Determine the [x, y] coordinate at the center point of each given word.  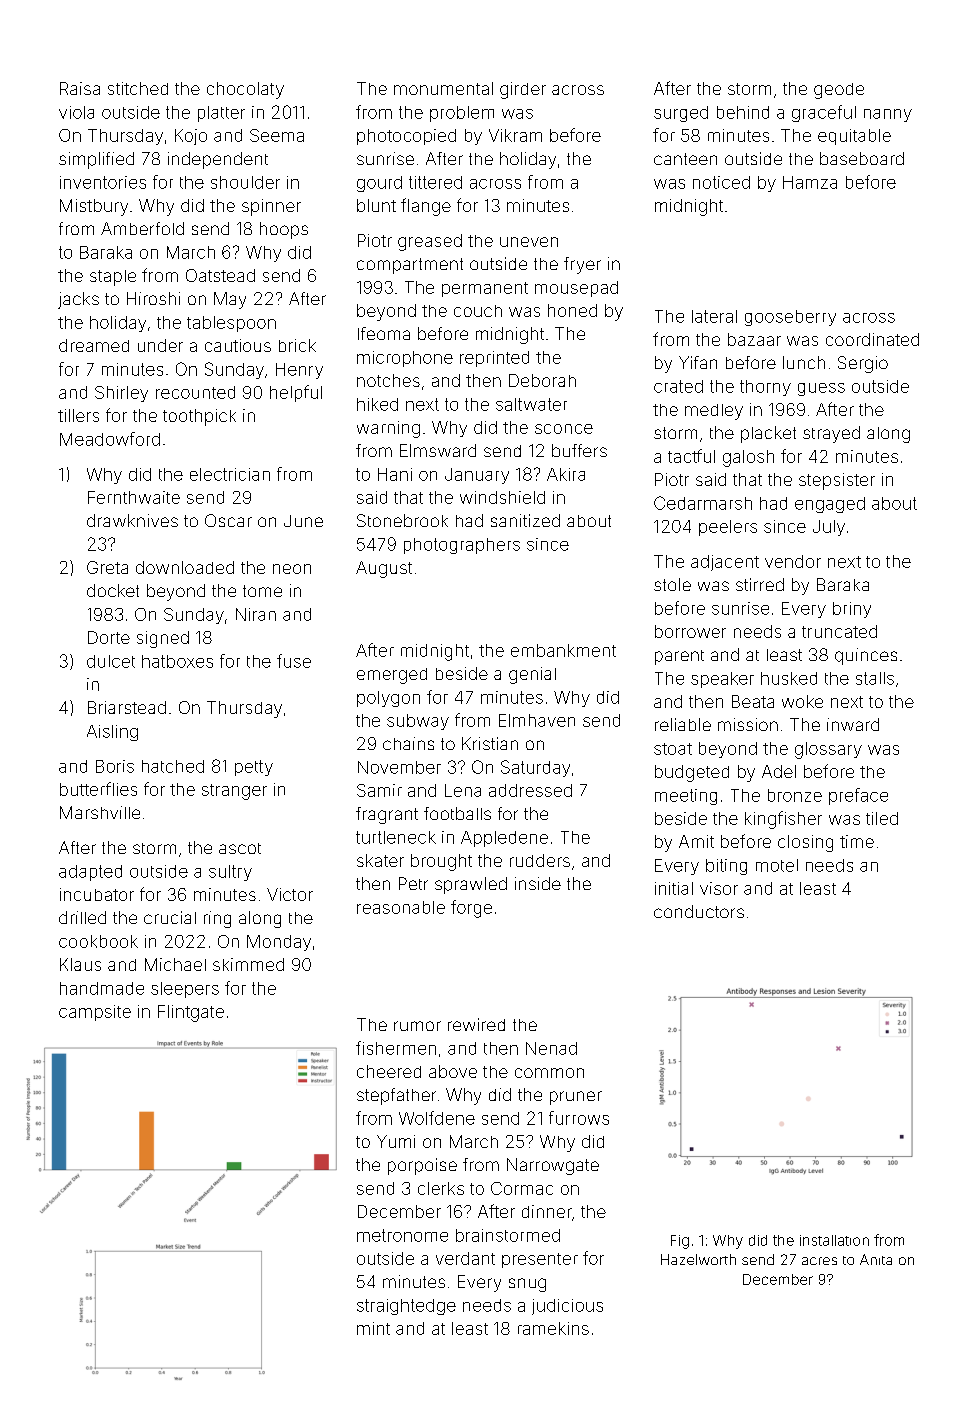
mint [373, 1328]
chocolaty [245, 90]
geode [839, 91]
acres [819, 1261]
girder [523, 90]
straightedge [406, 1307]
